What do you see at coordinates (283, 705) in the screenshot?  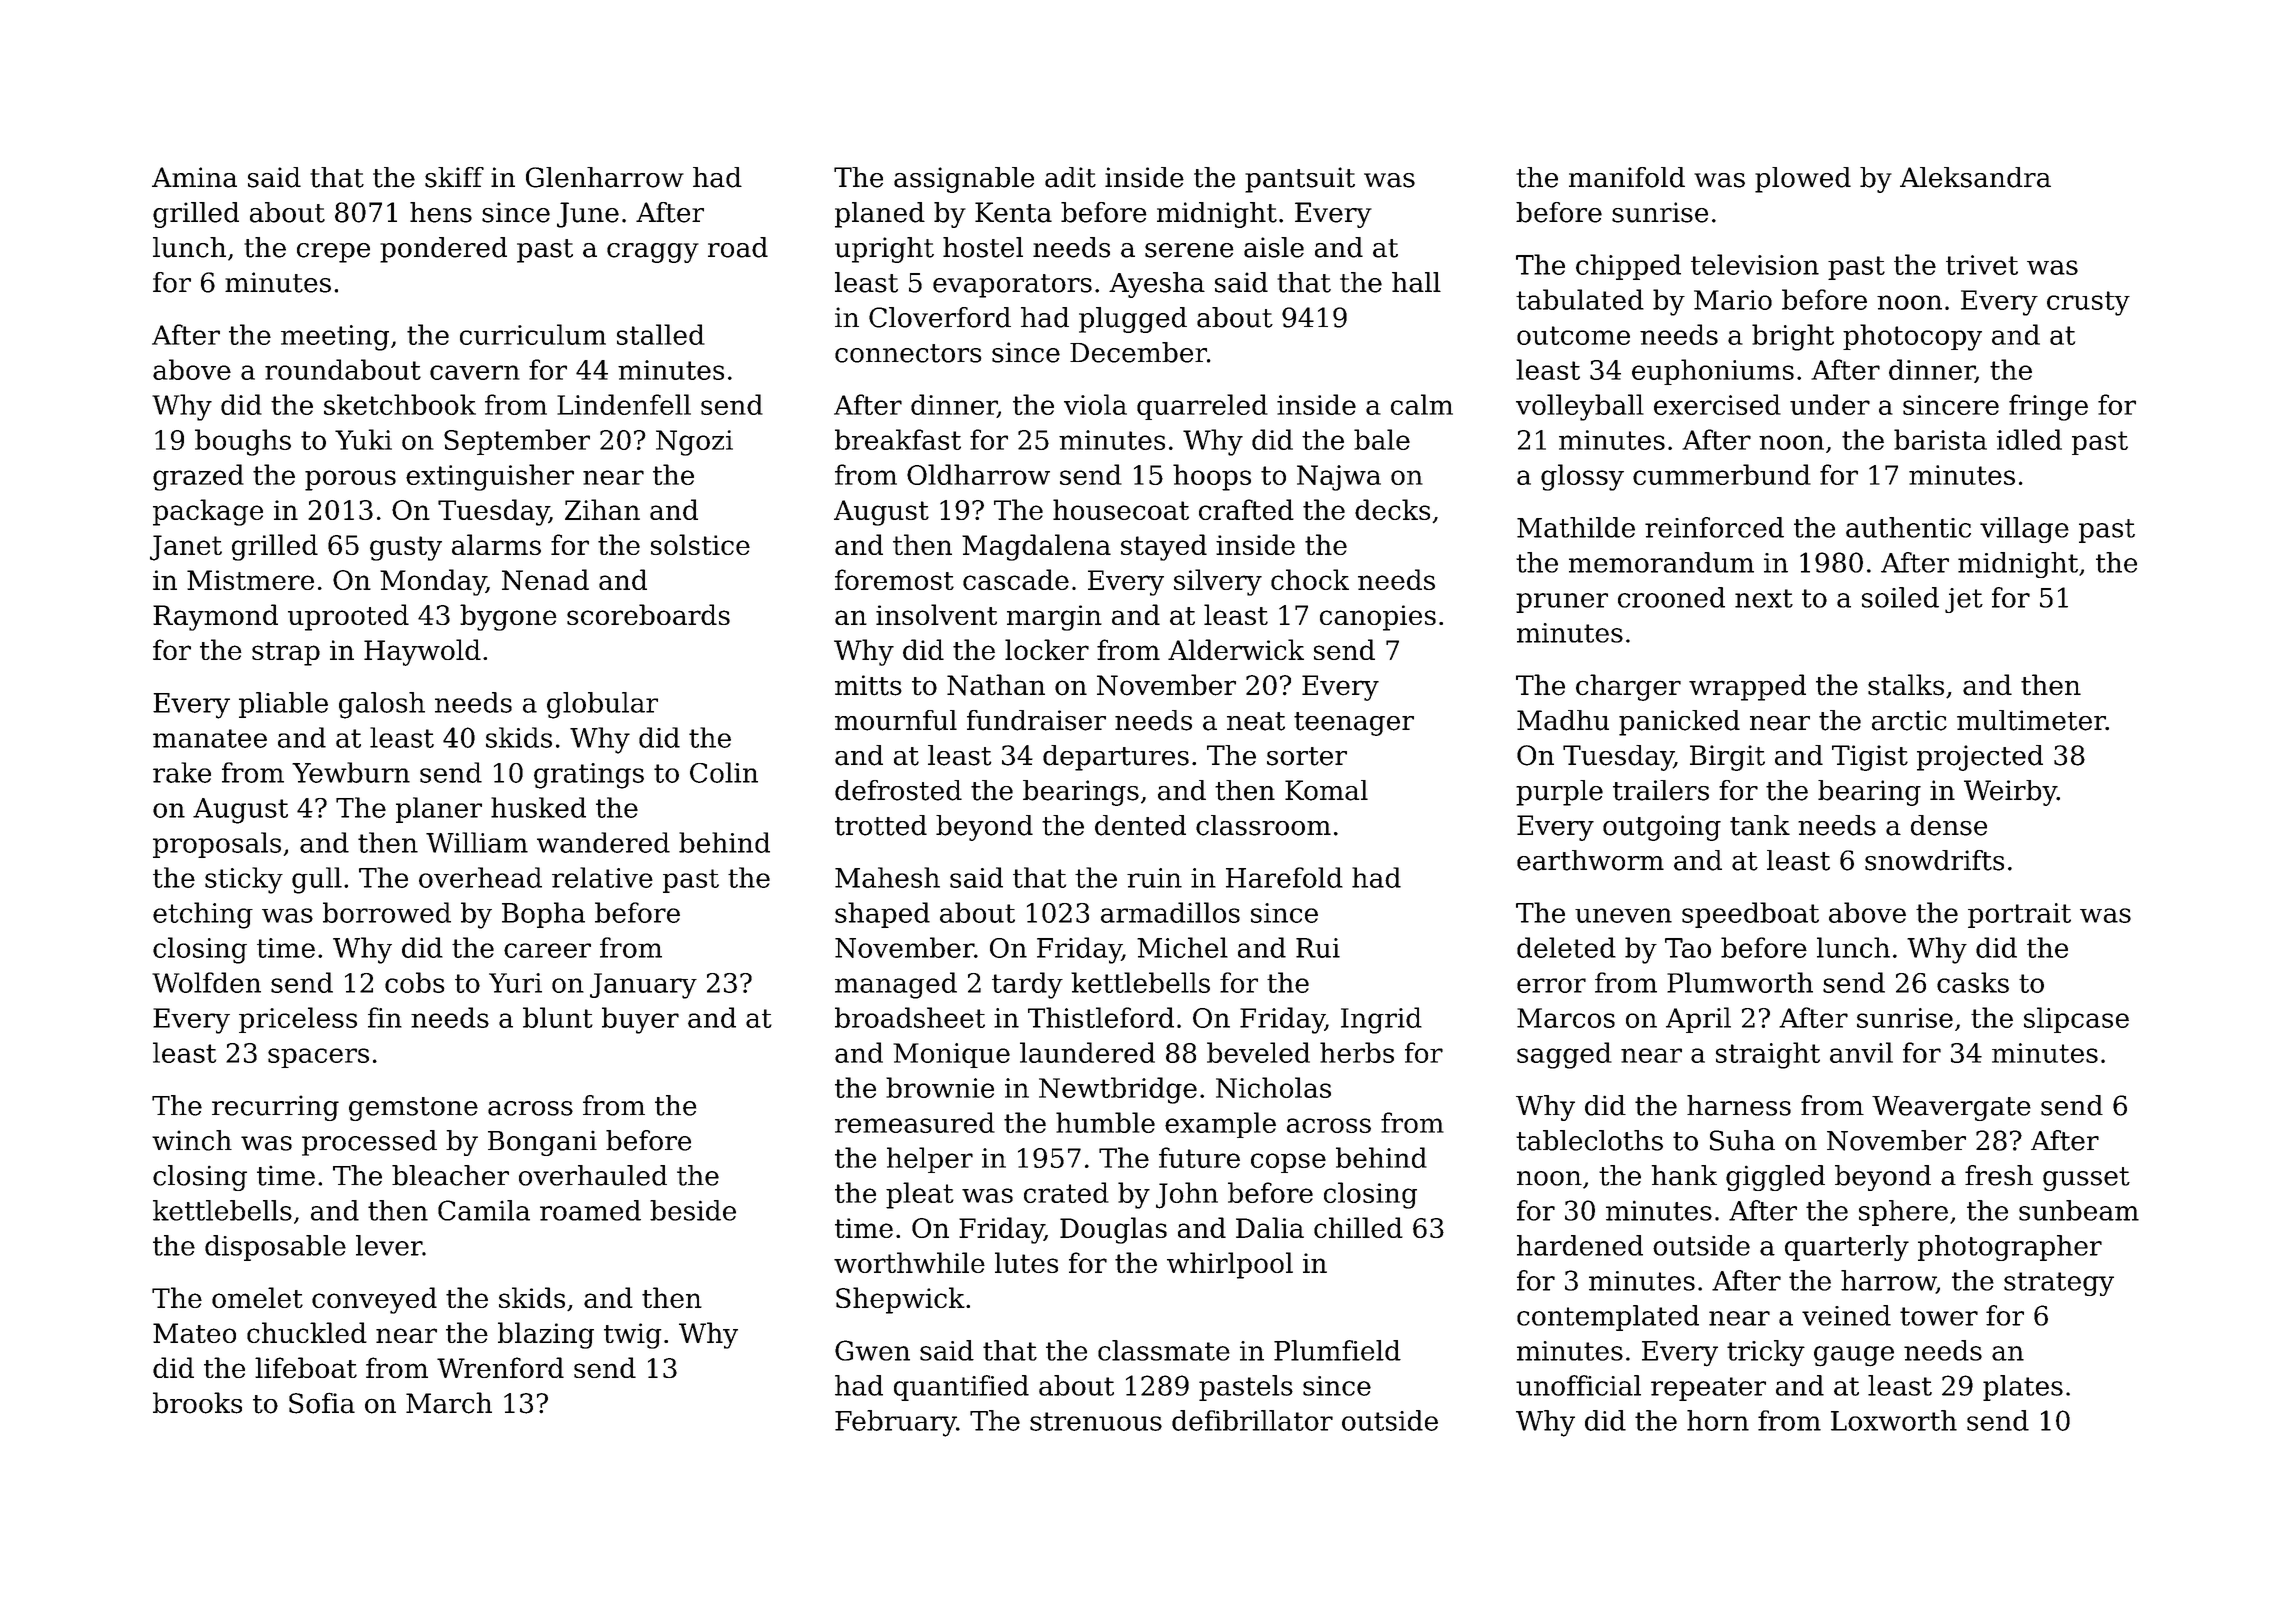 I see `pliable` at bounding box center [283, 705].
